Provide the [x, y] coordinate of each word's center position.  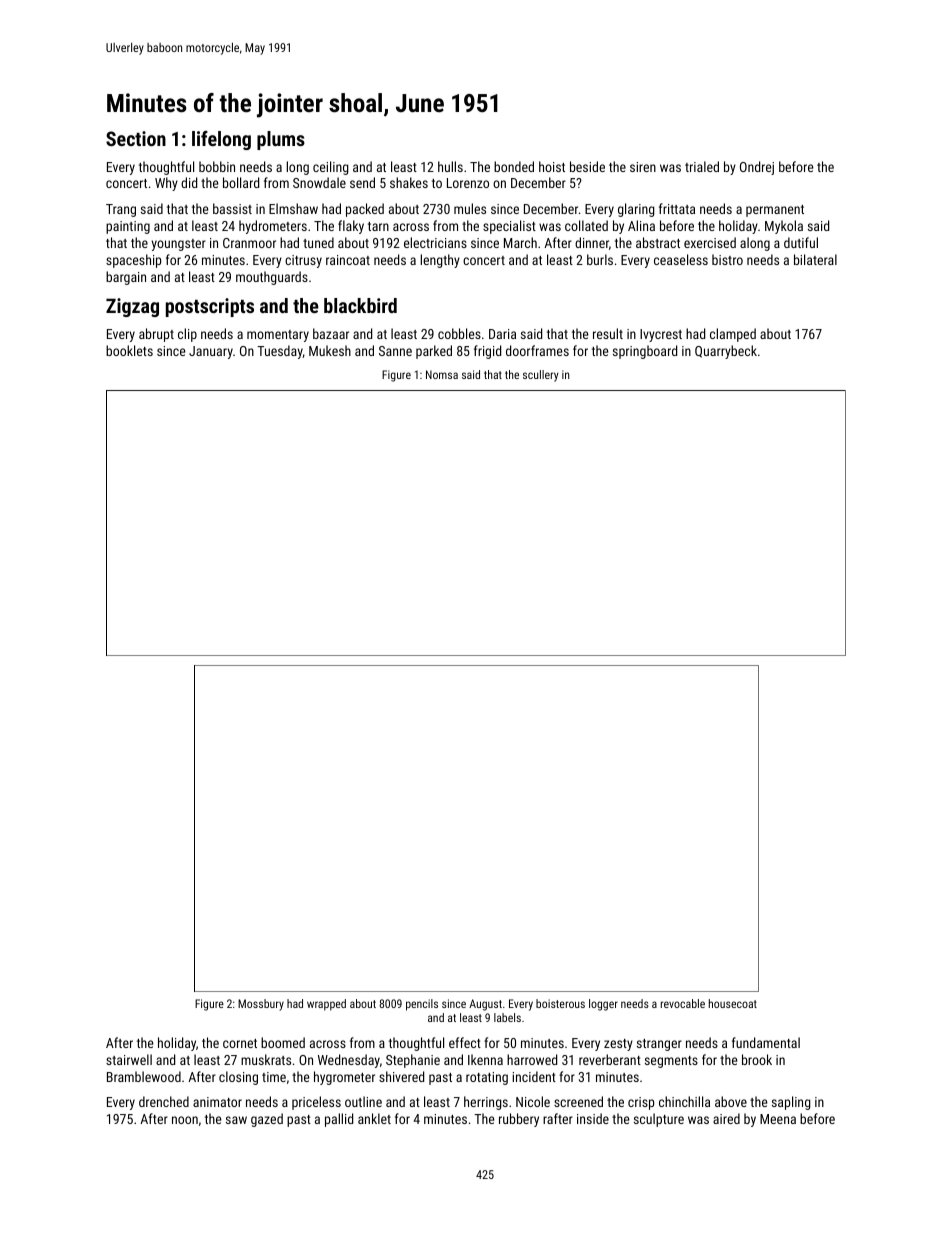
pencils [422, 1005]
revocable [683, 1003]
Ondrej [757, 168]
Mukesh [330, 350]
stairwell [129, 1059]
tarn [378, 226]
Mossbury [261, 1005]
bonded [514, 166]
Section [136, 138]
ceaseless [681, 259]
